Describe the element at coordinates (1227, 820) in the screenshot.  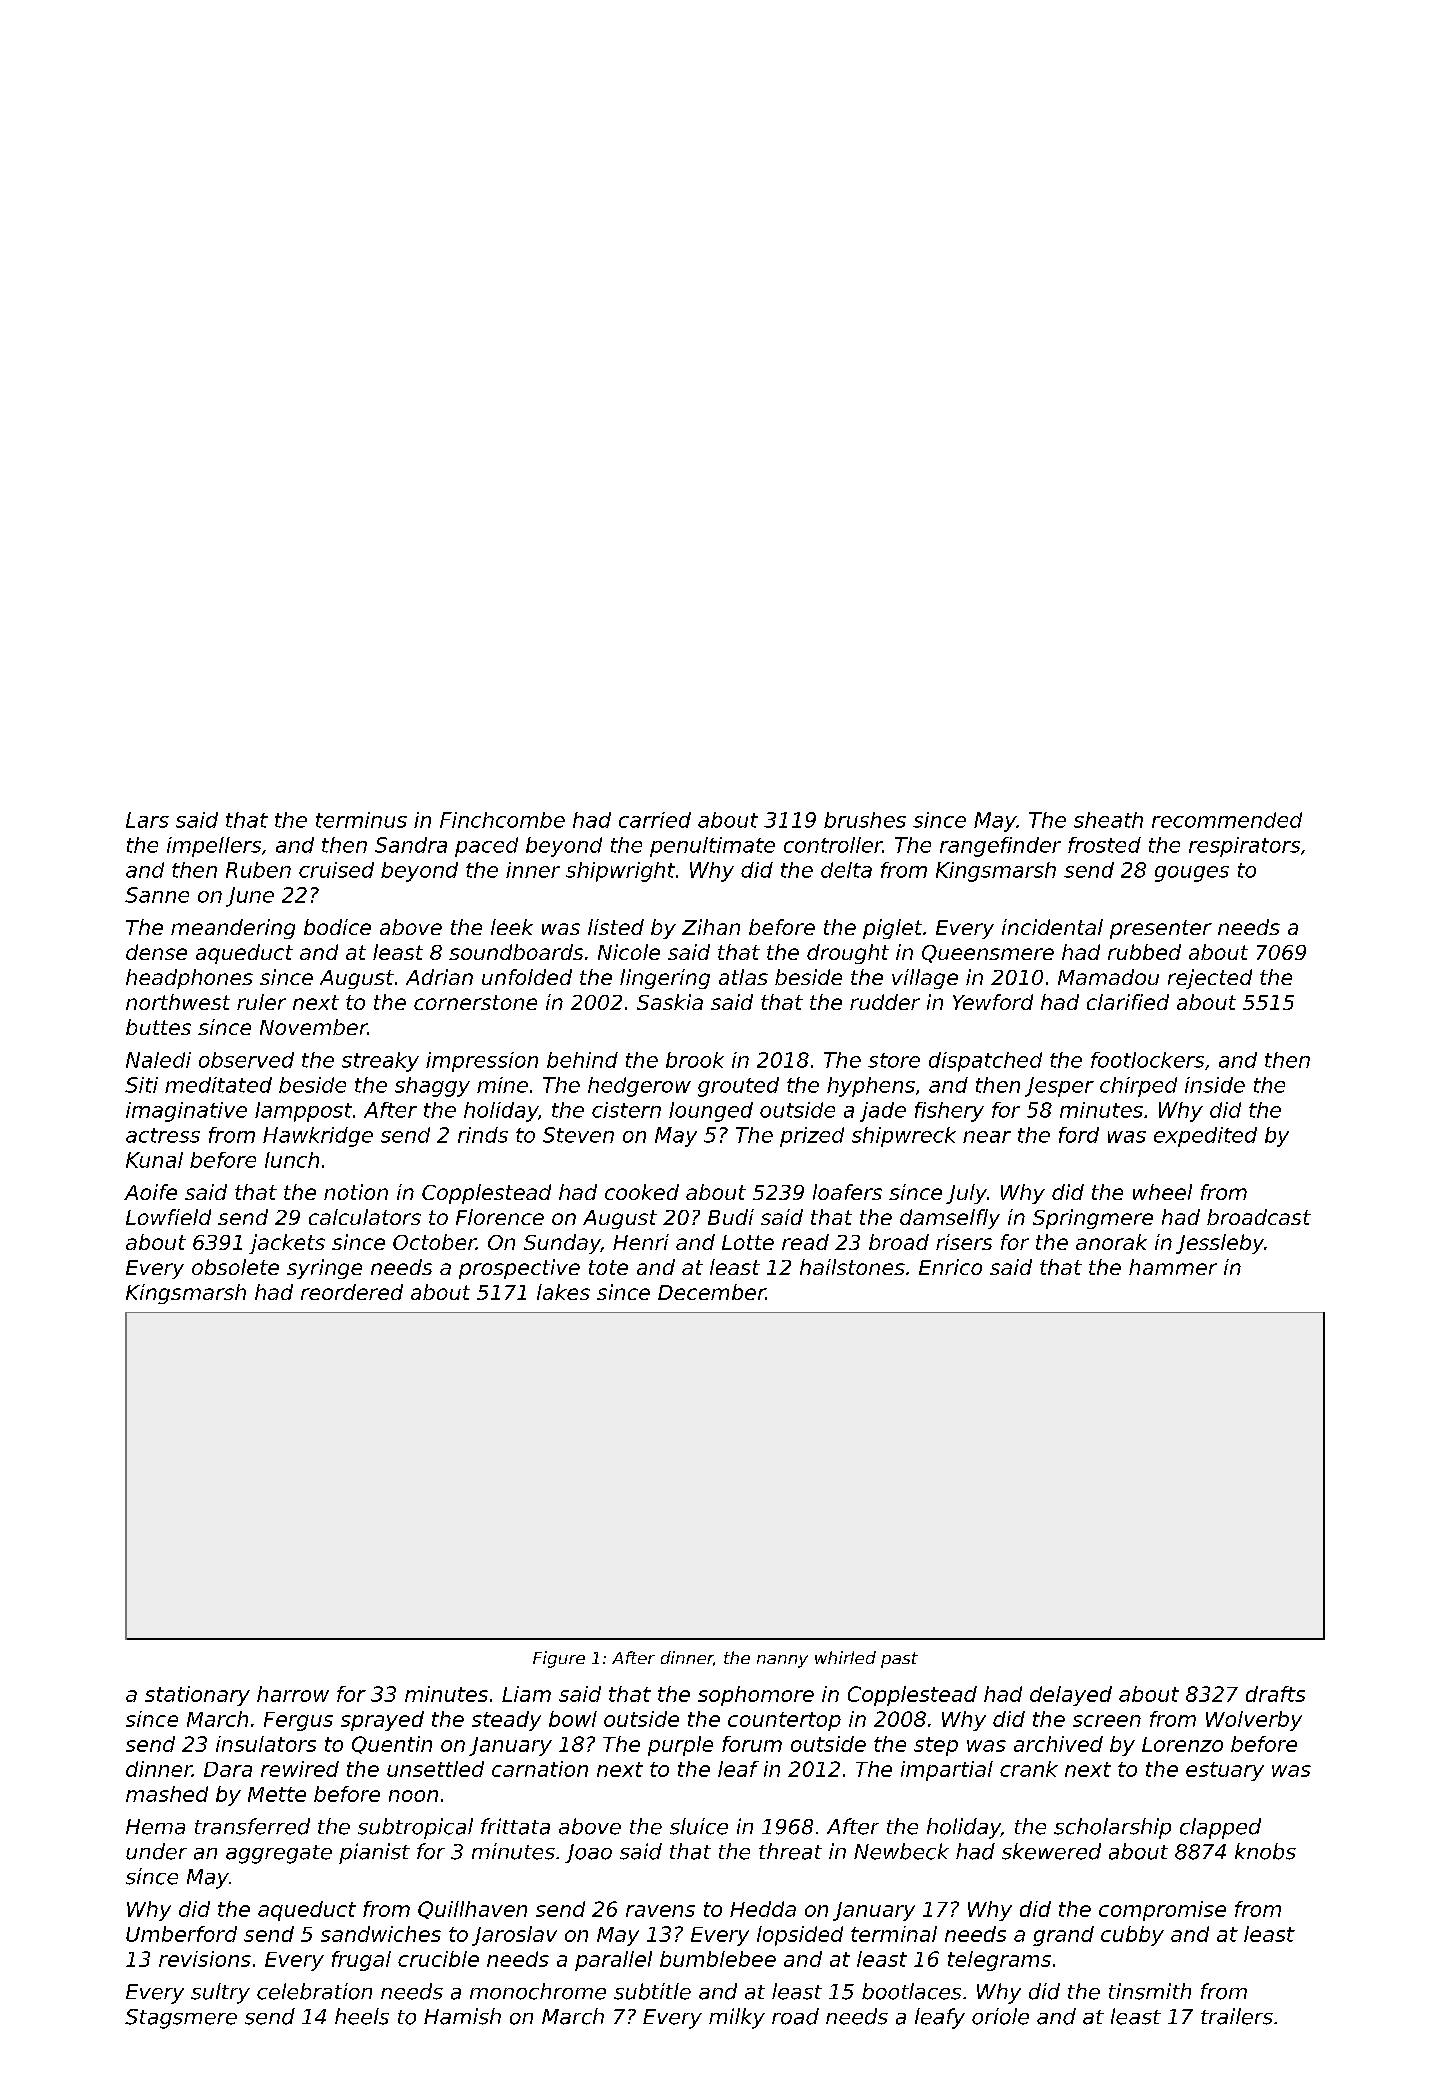
I see `recommended` at that location.
